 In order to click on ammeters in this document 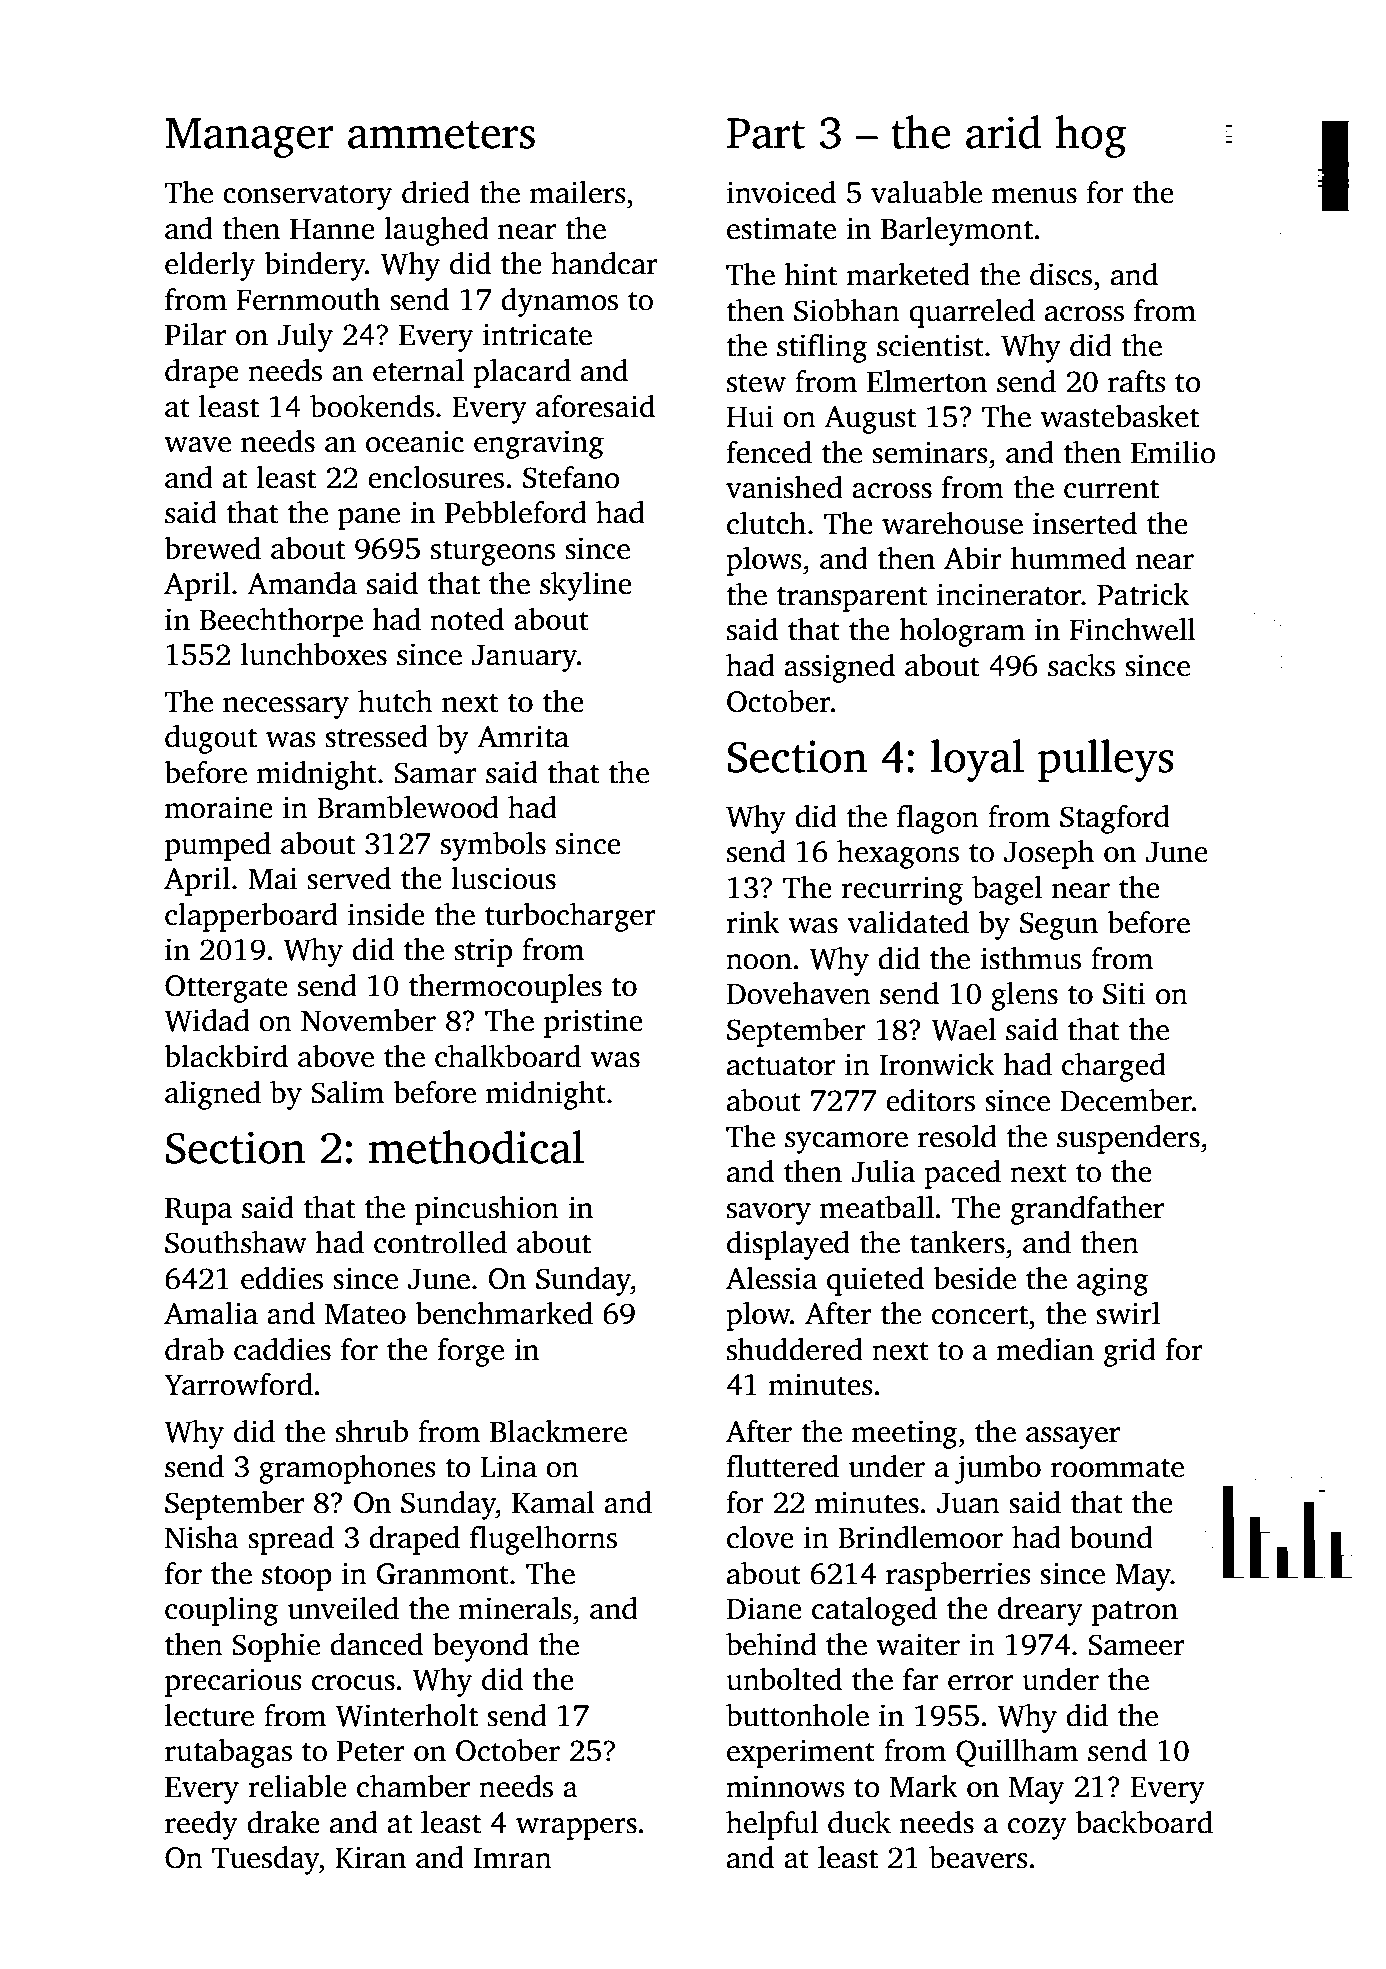, I will do `click(441, 135)`.
